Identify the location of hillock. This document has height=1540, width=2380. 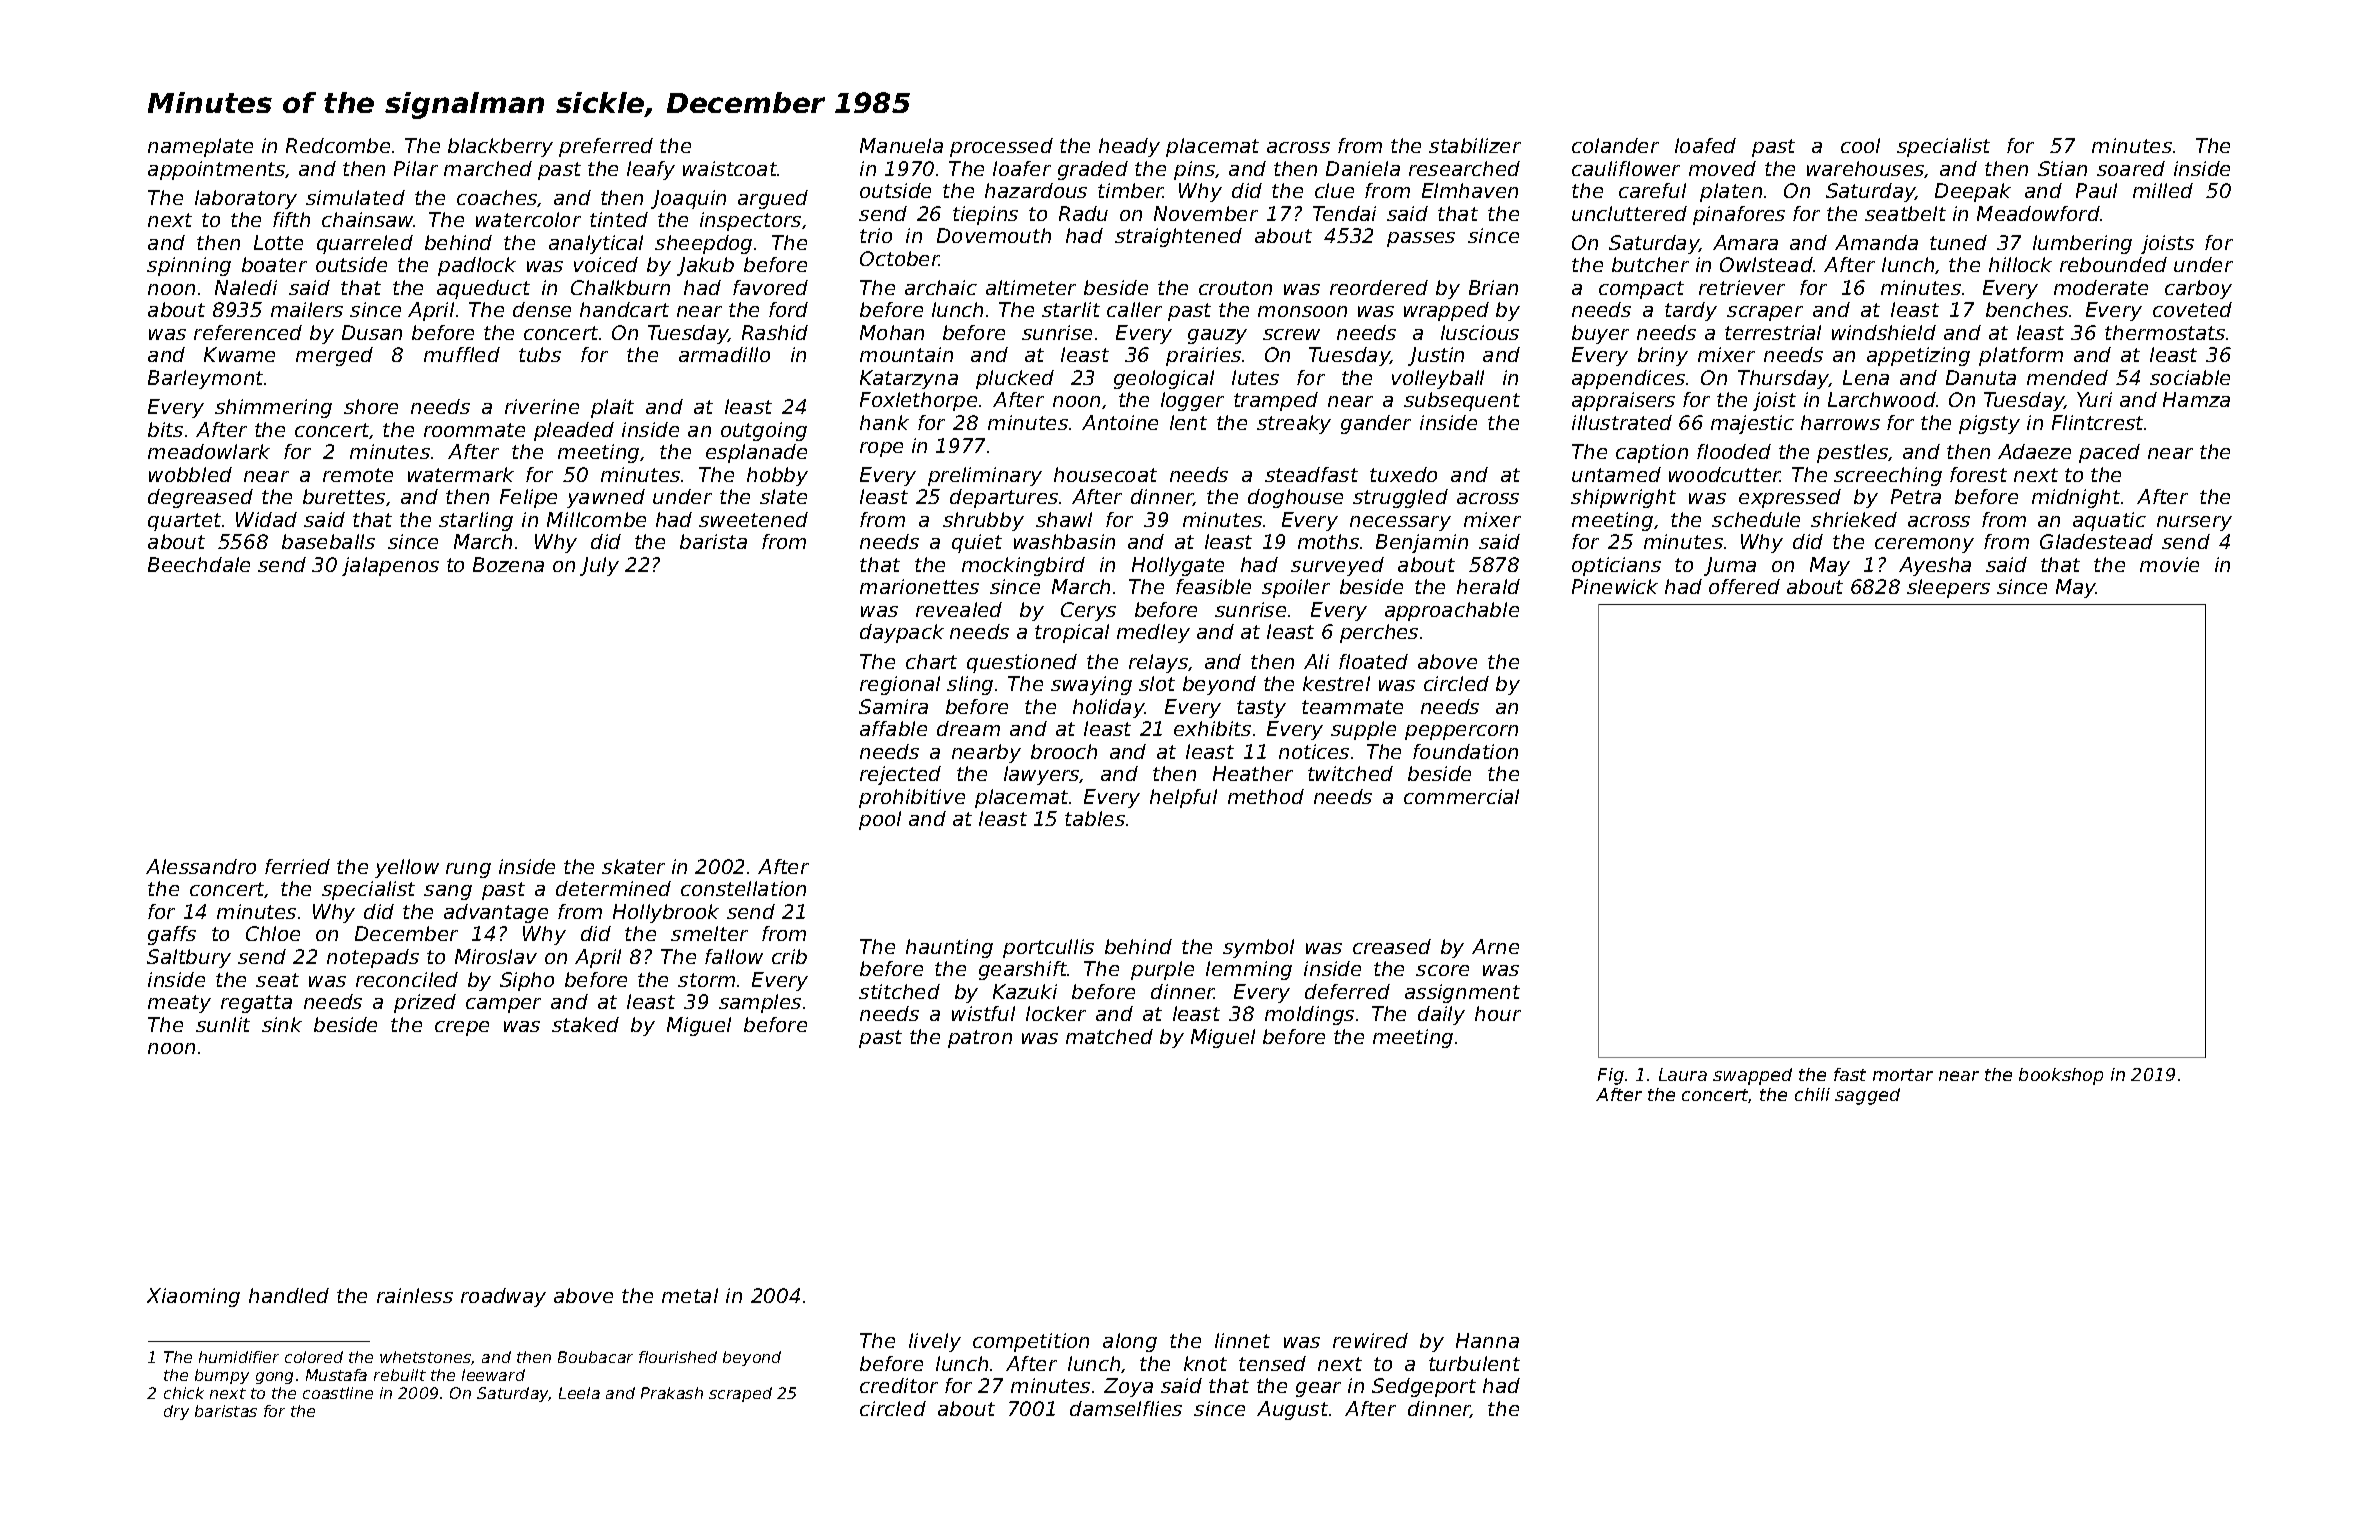
(2020, 264).
